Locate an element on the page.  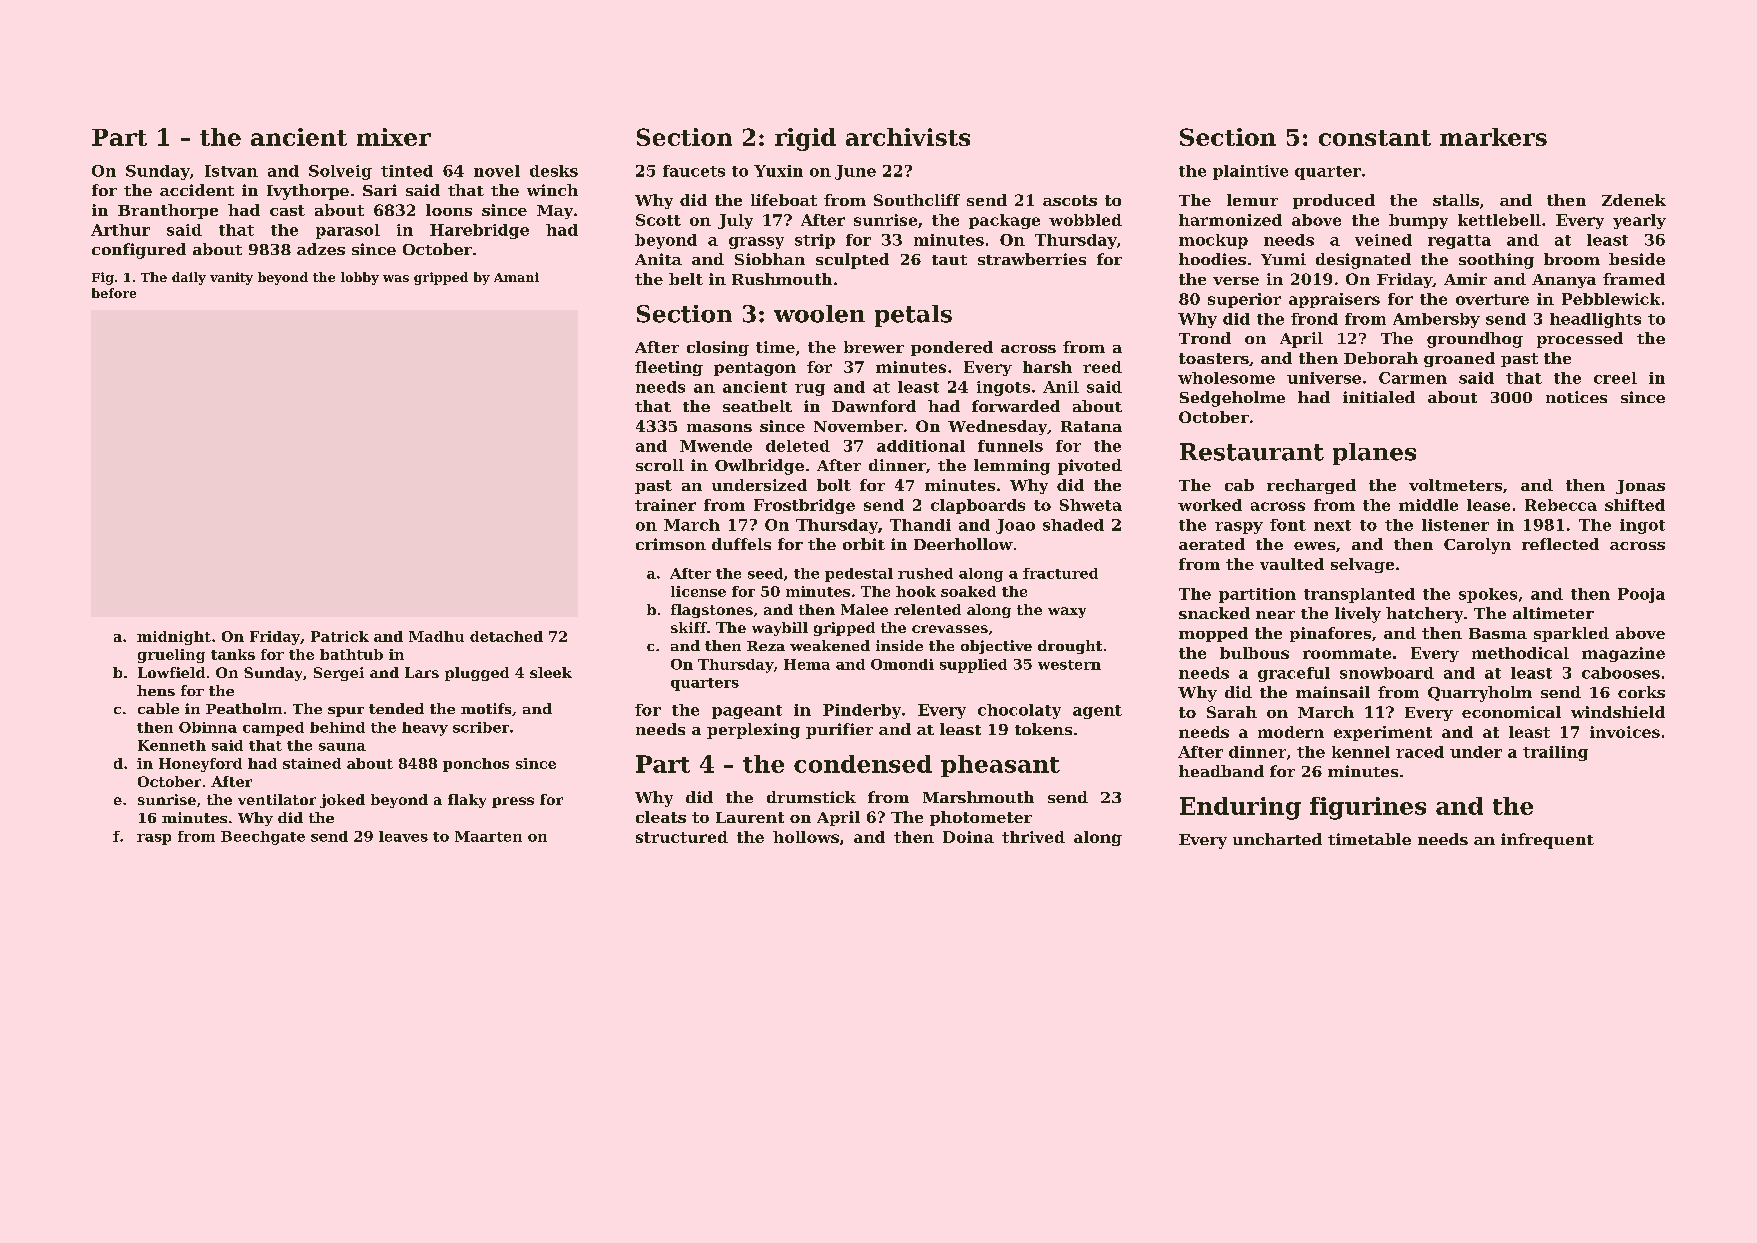
woolen is located at coordinates (819, 314).
